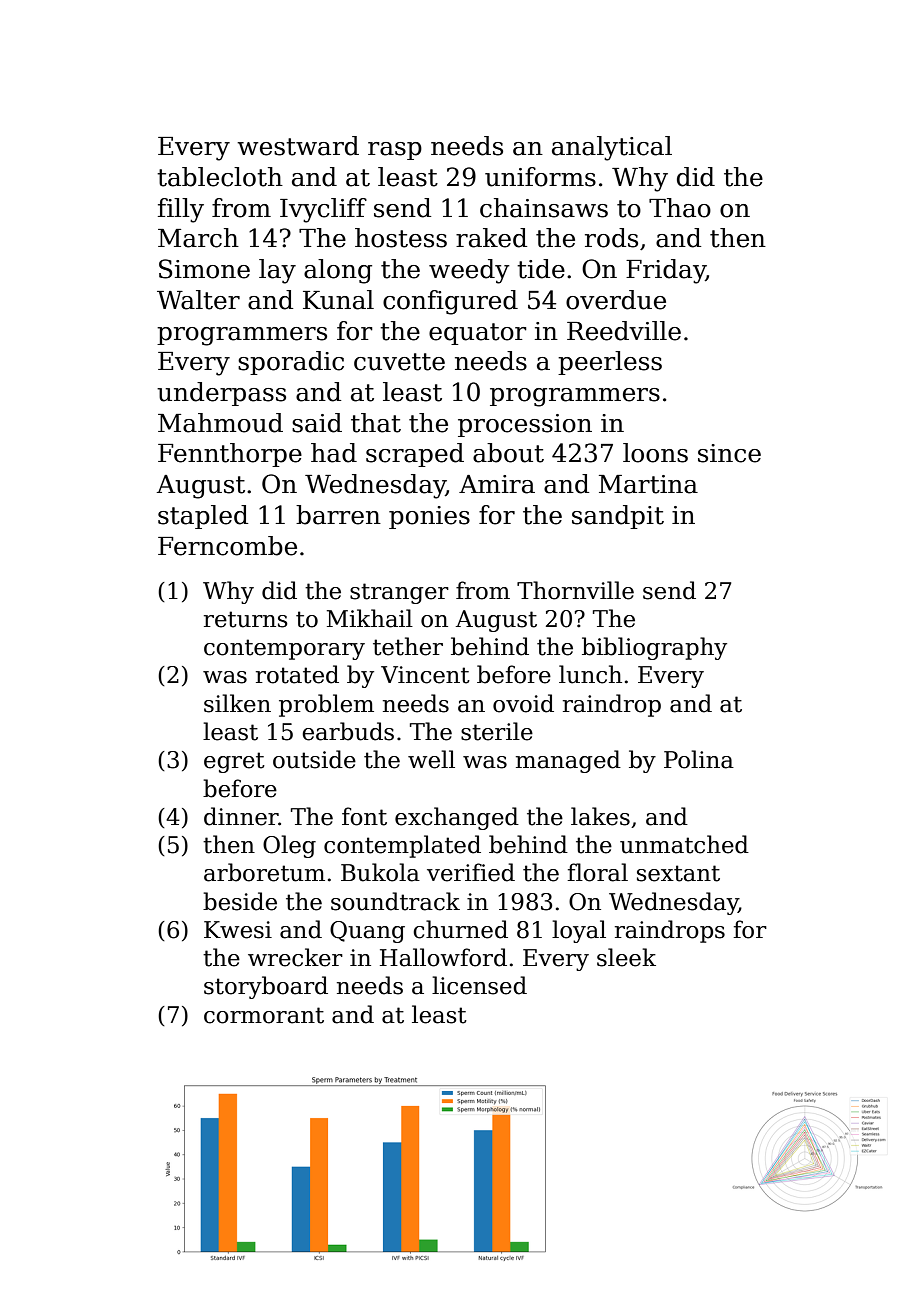  What do you see at coordinates (541, 269) in the document?
I see `tide` at bounding box center [541, 269].
